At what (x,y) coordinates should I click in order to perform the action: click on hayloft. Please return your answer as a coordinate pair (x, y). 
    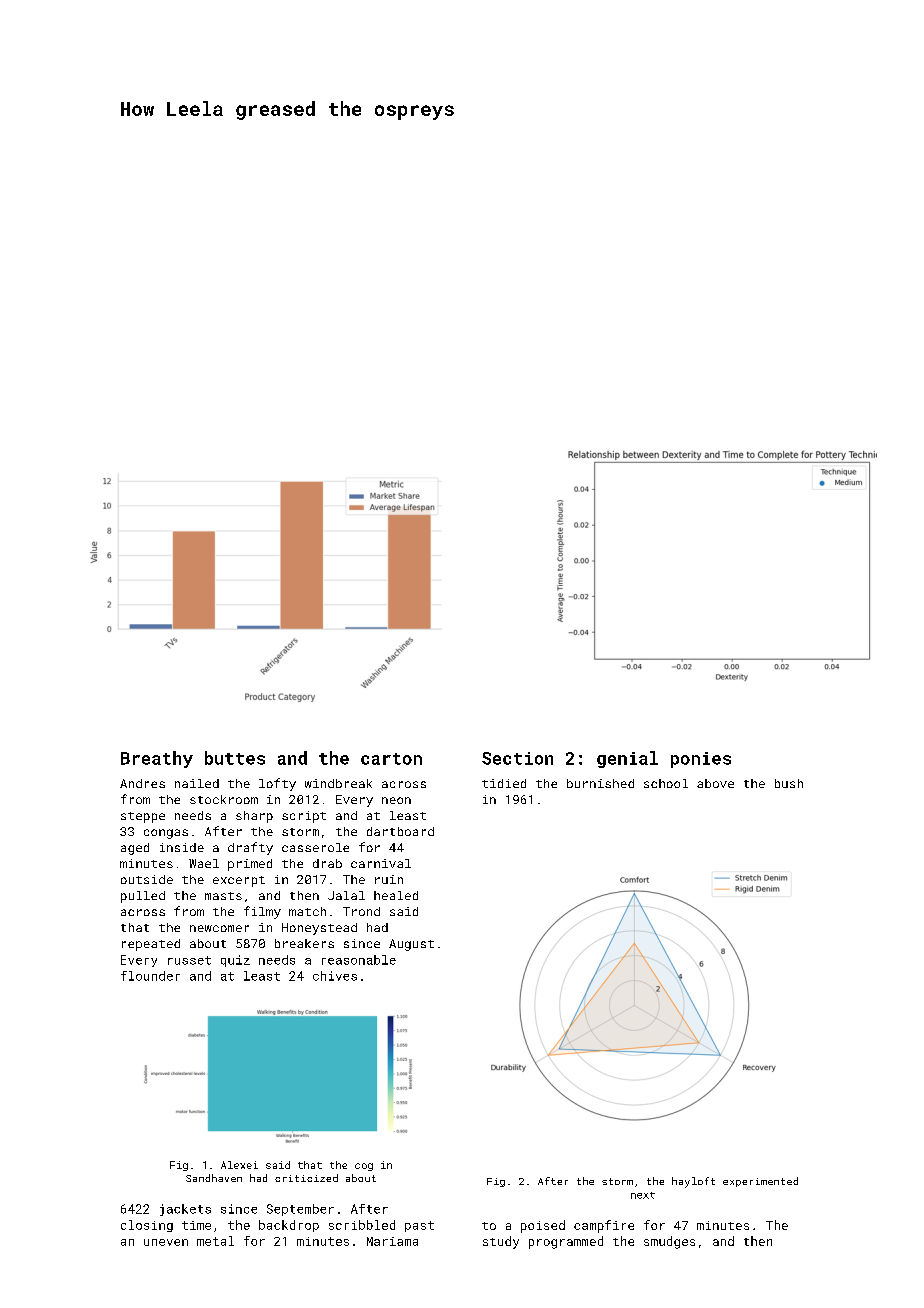
    Looking at the image, I should click on (693, 1182).
